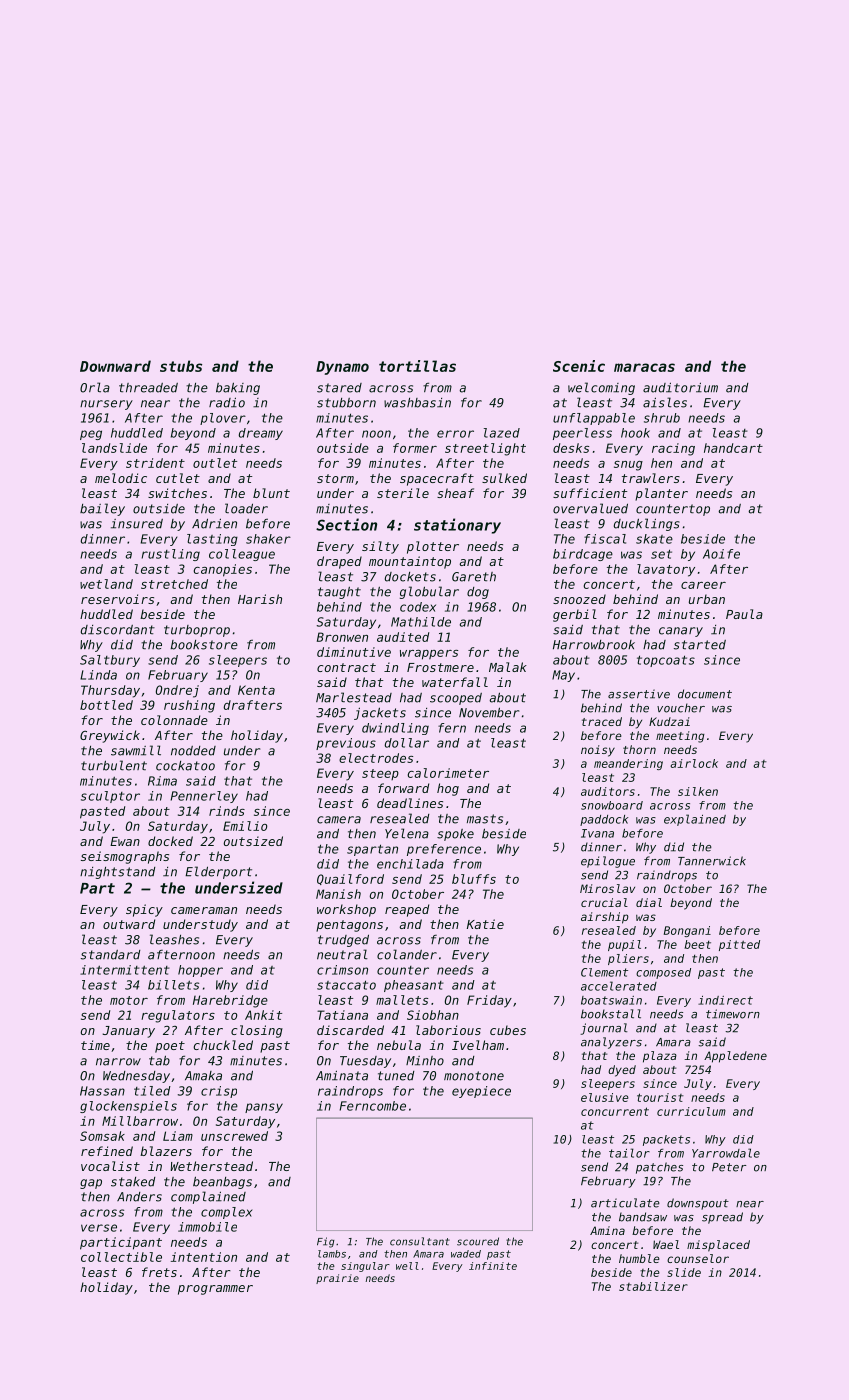  Describe the element at coordinates (208, 1197) in the screenshot. I see `complained` at that location.
